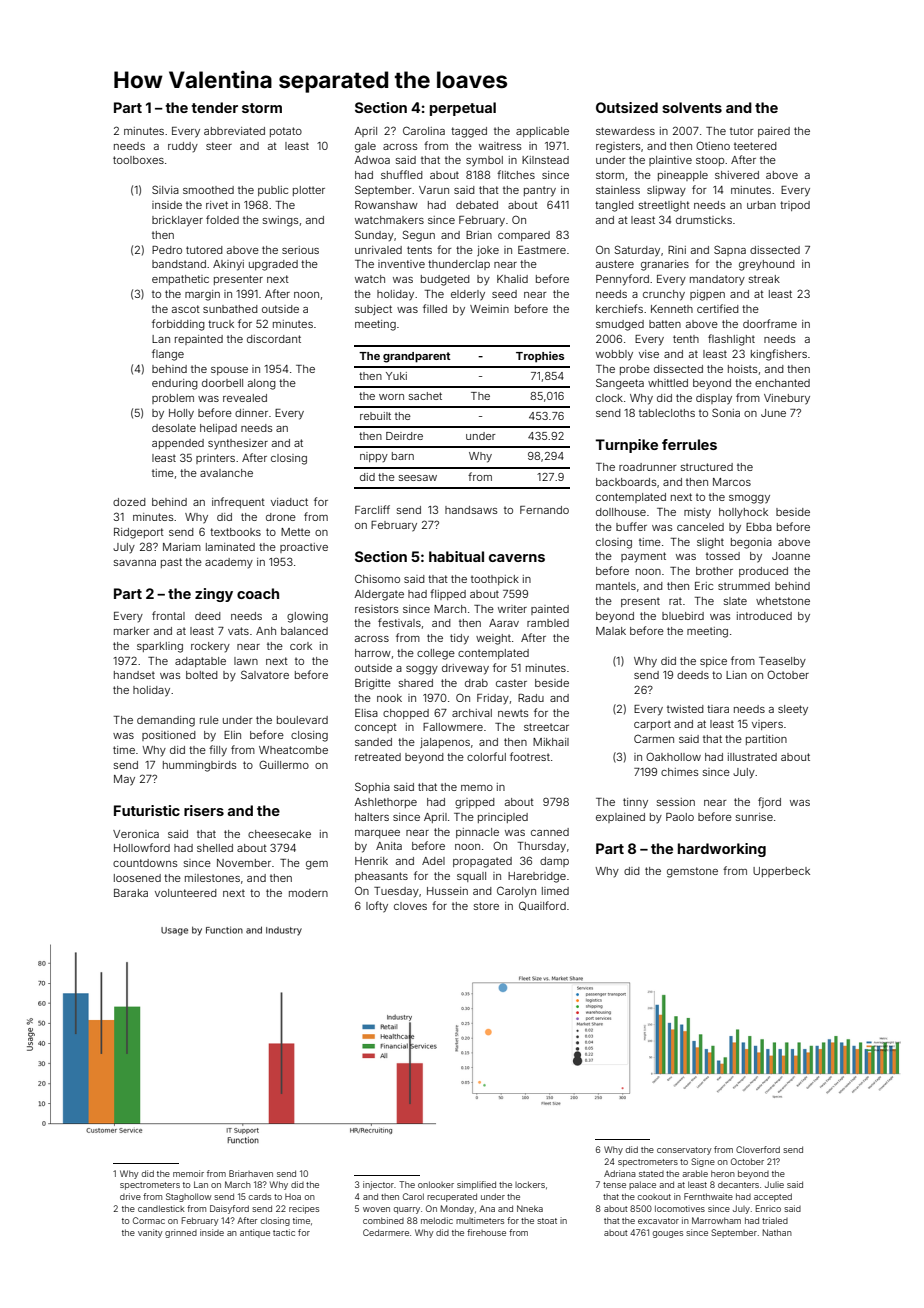 The image size is (924, 1308). What do you see at coordinates (500, 146) in the document?
I see `waitress` at bounding box center [500, 146].
